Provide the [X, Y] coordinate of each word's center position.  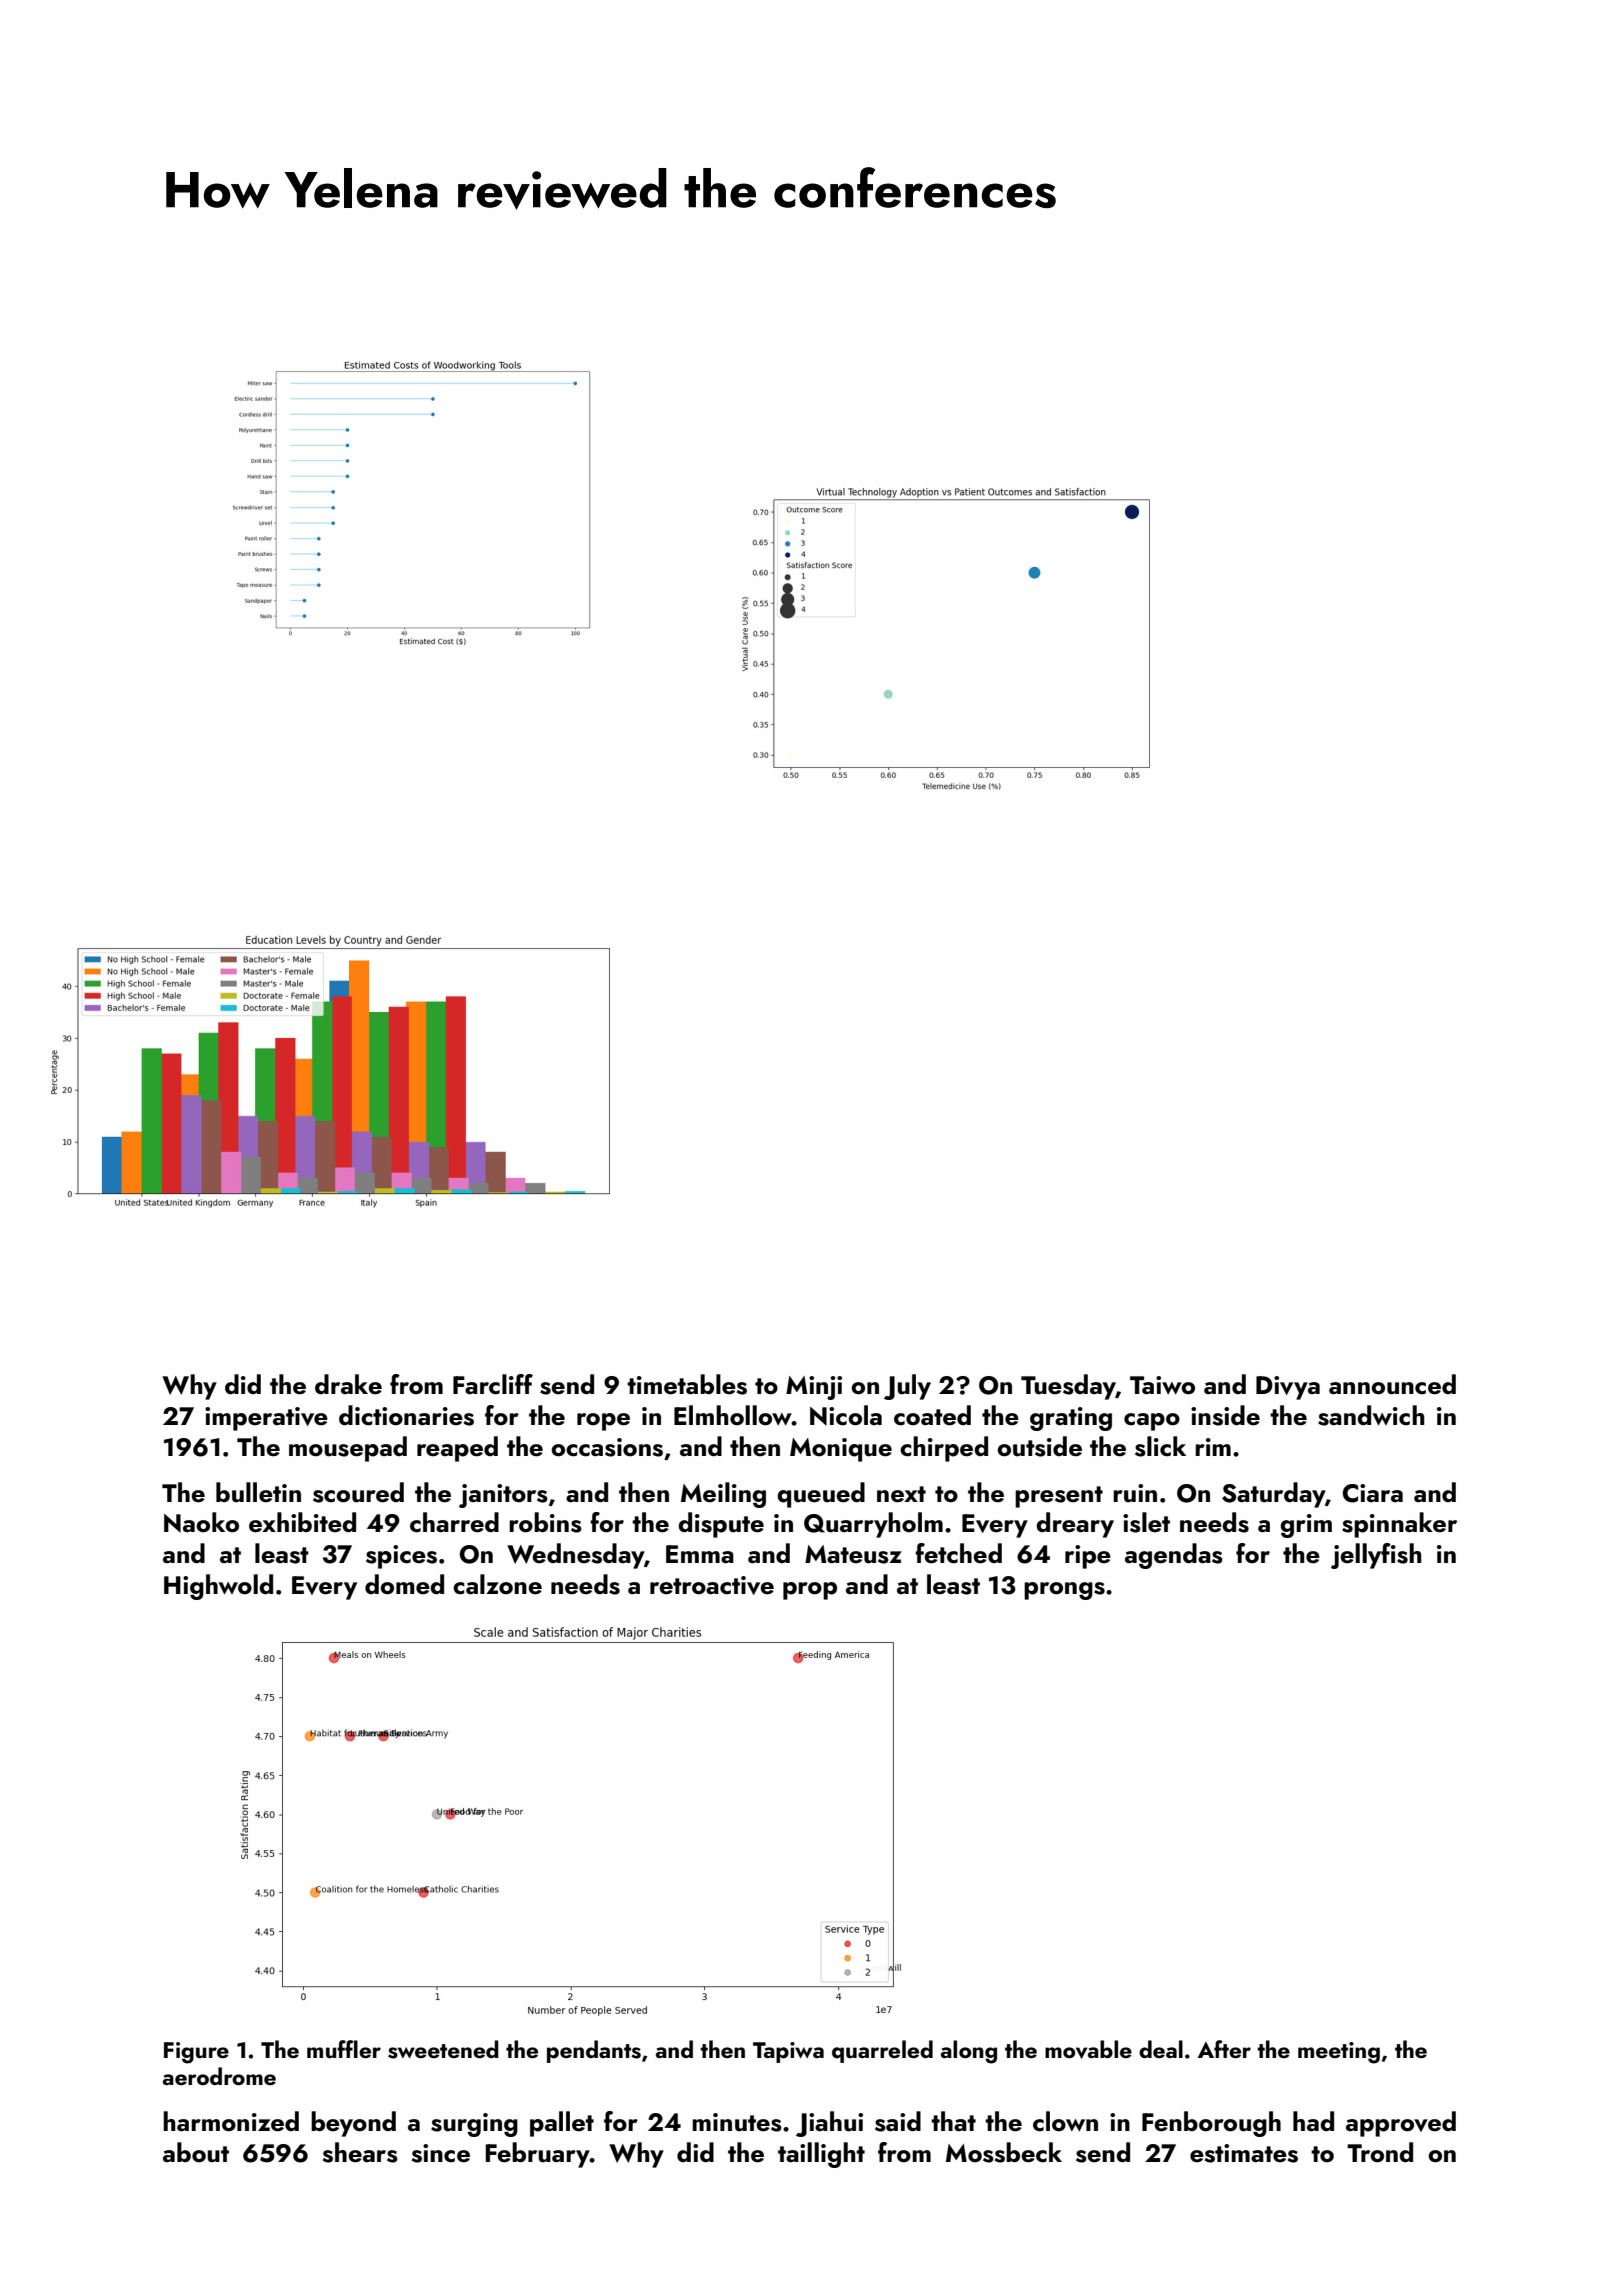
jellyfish [1376, 1556]
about [196, 2152]
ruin [1135, 1493]
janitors [503, 1496]
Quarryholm [873, 1525]
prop [810, 1591]
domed [404, 1584]
